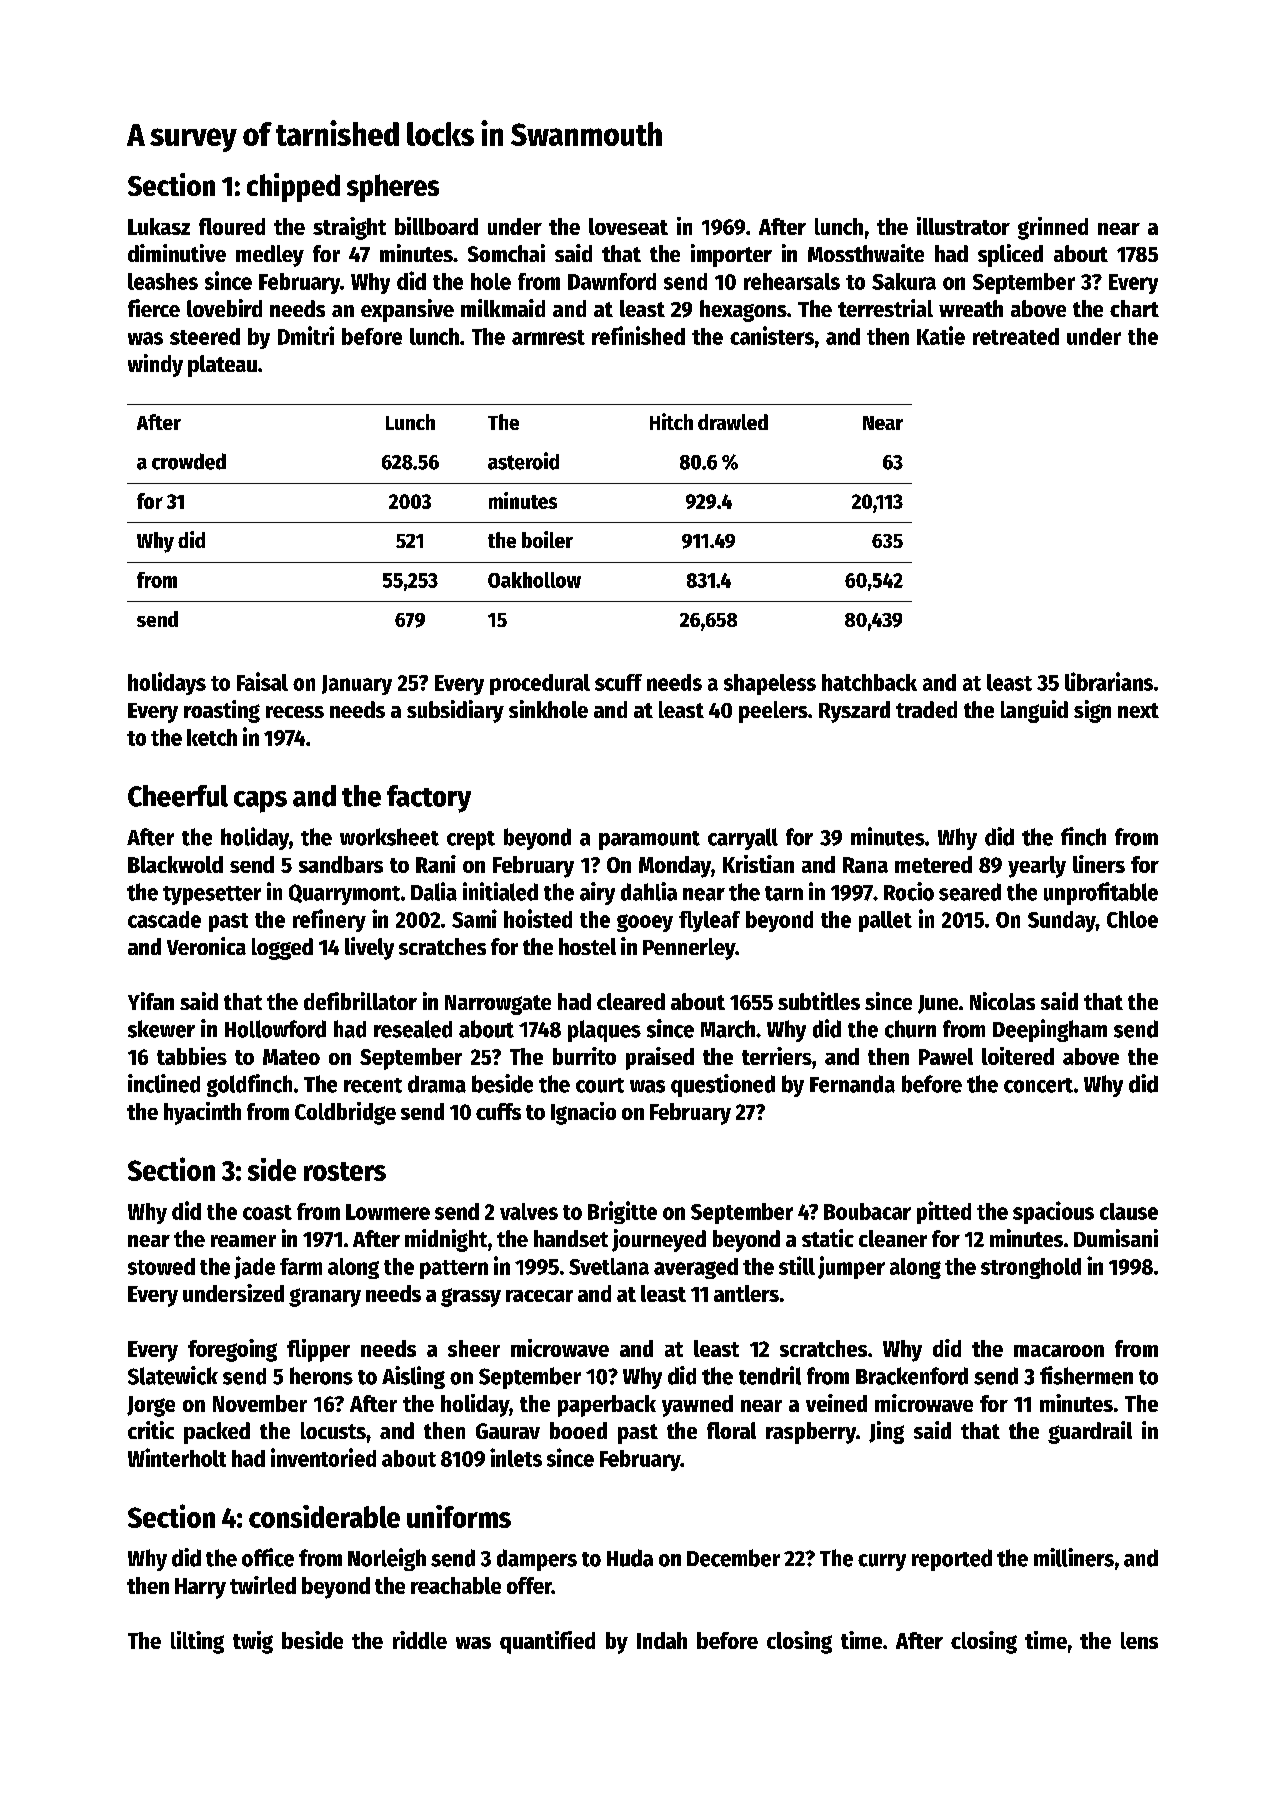 The width and height of the document is (1286, 1818). I want to click on Lukasz, so click(159, 226).
